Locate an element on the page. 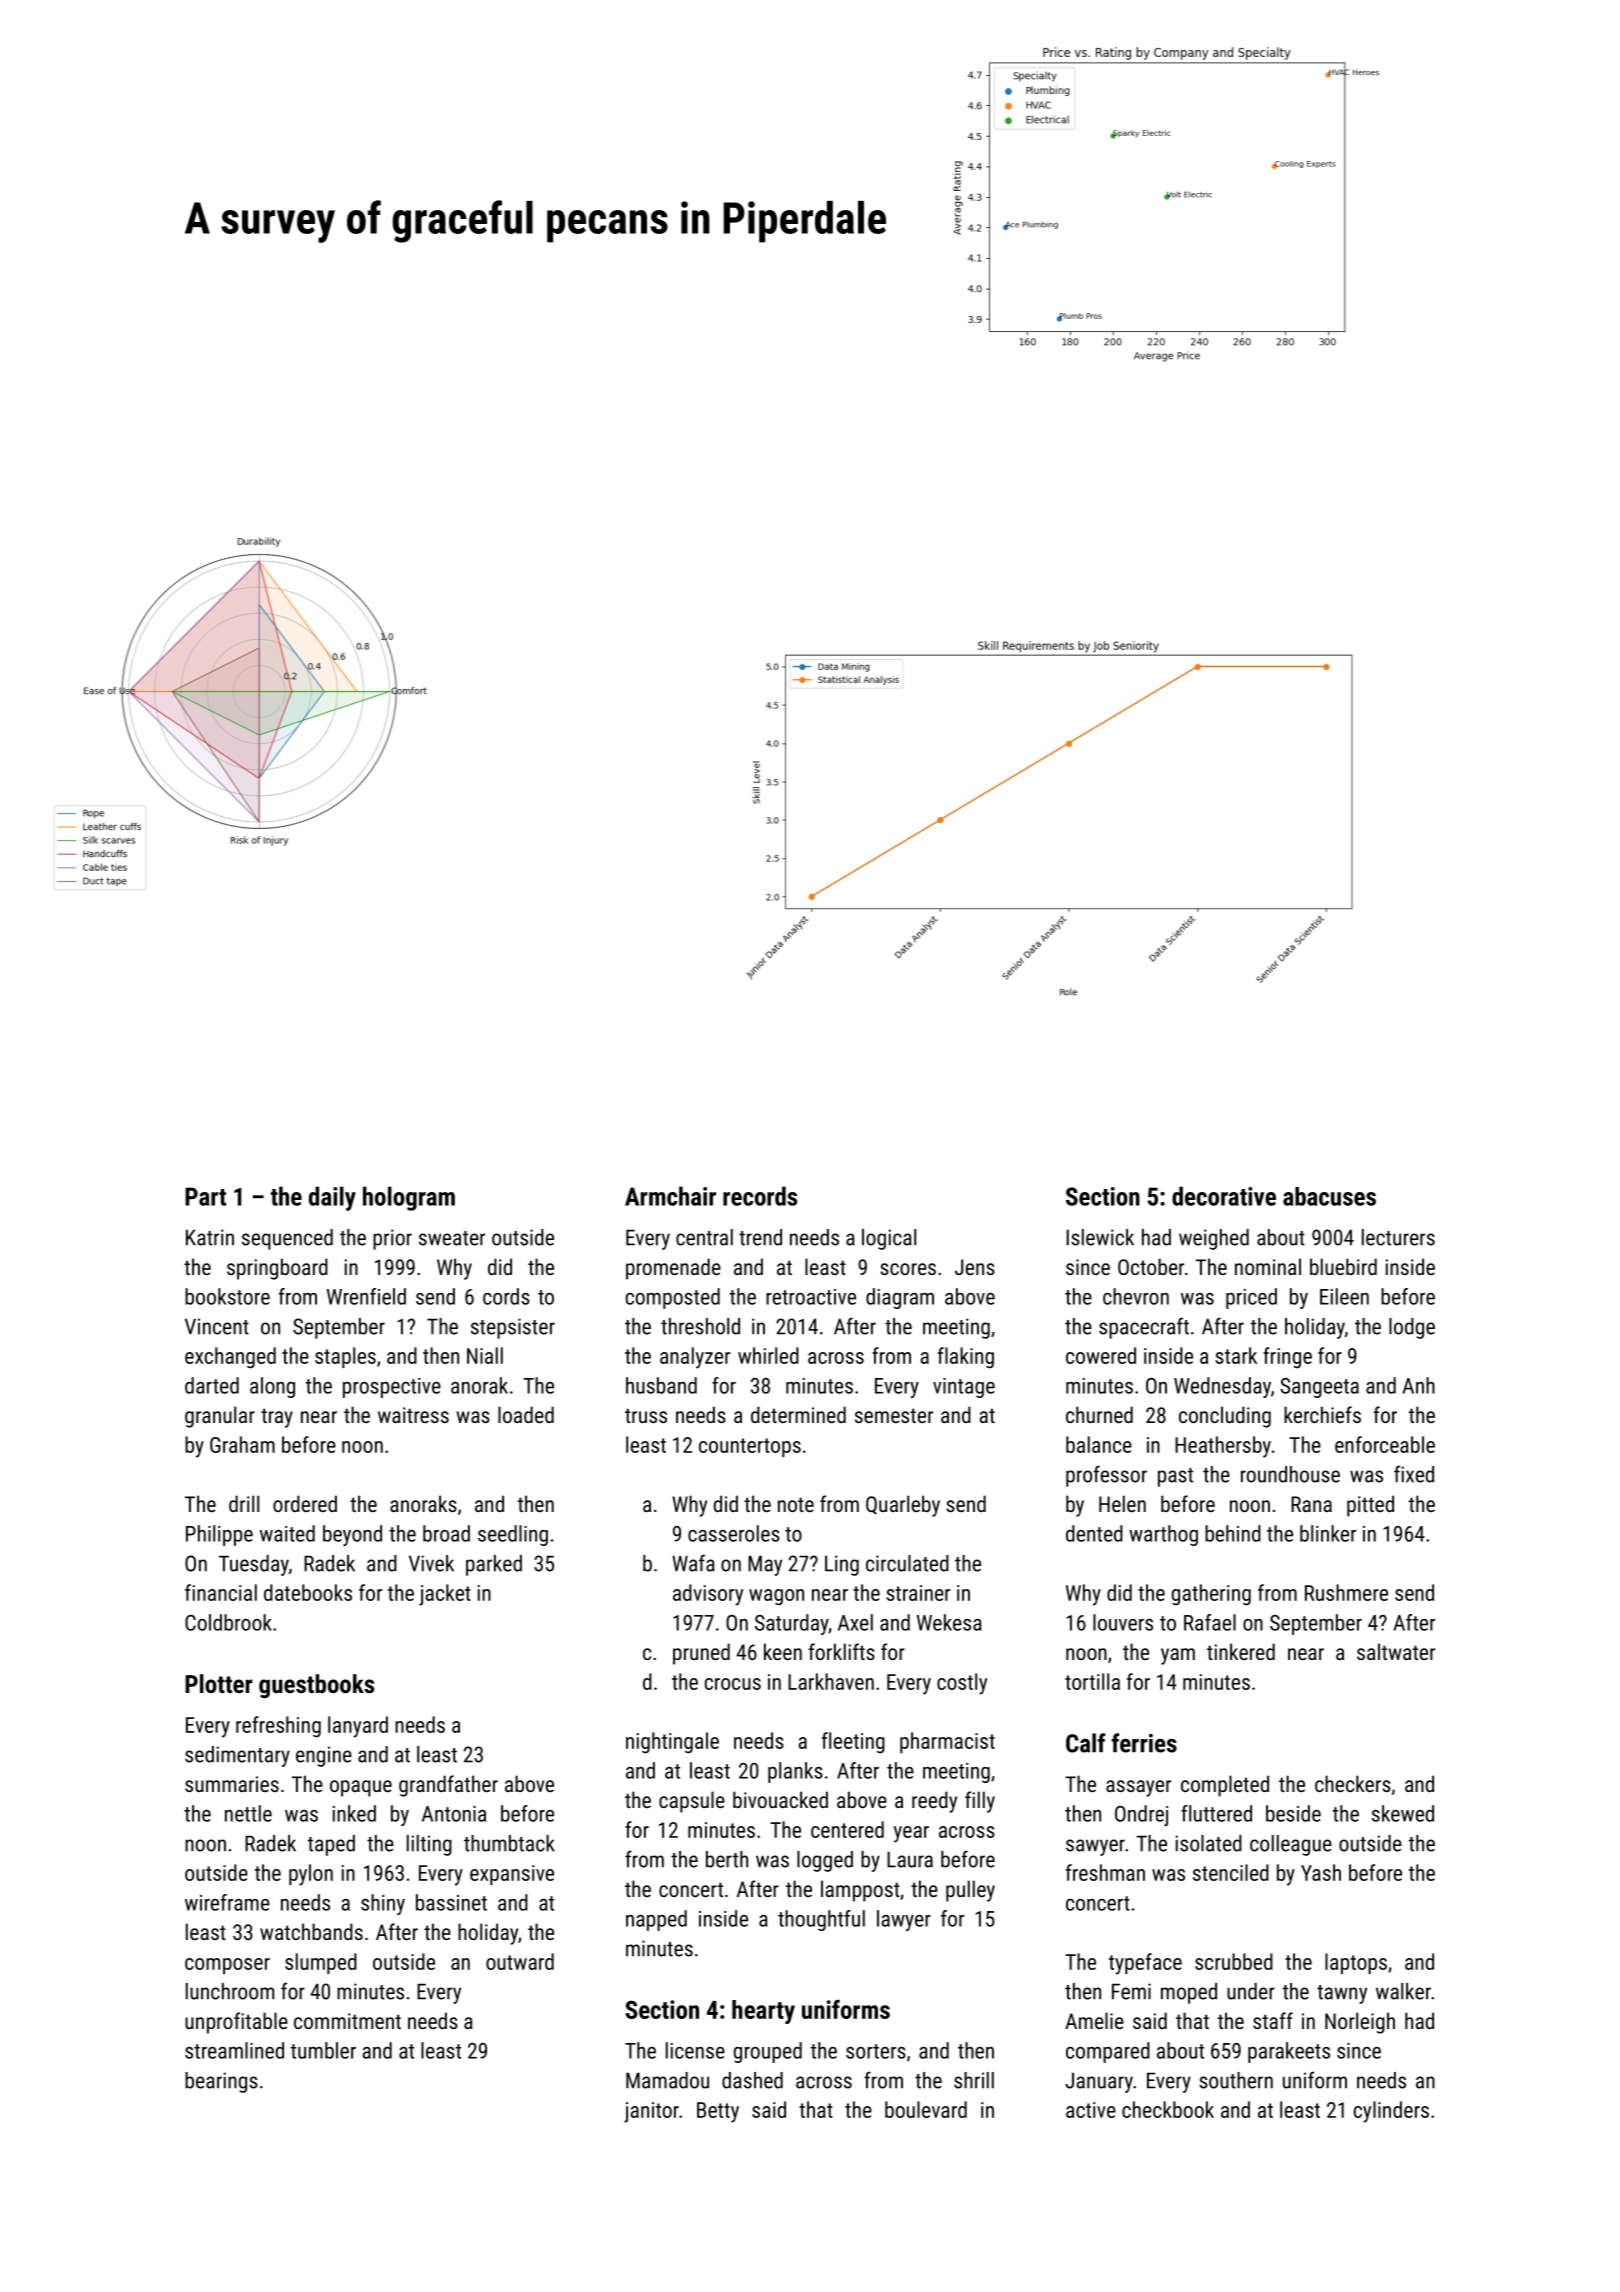  outward is located at coordinates (520, 1961).
